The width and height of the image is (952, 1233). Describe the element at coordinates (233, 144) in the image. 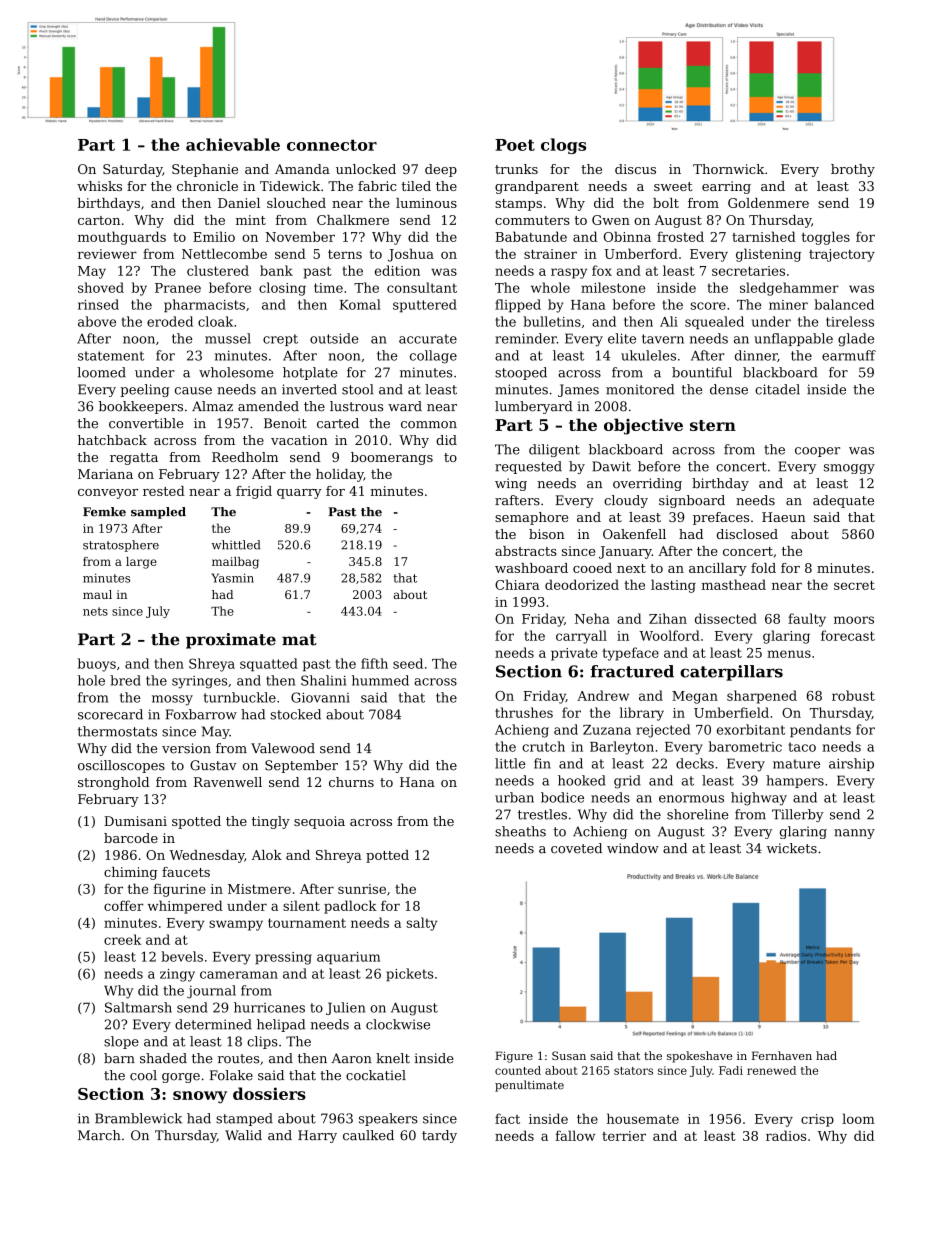

I see `achievable` at that location.
